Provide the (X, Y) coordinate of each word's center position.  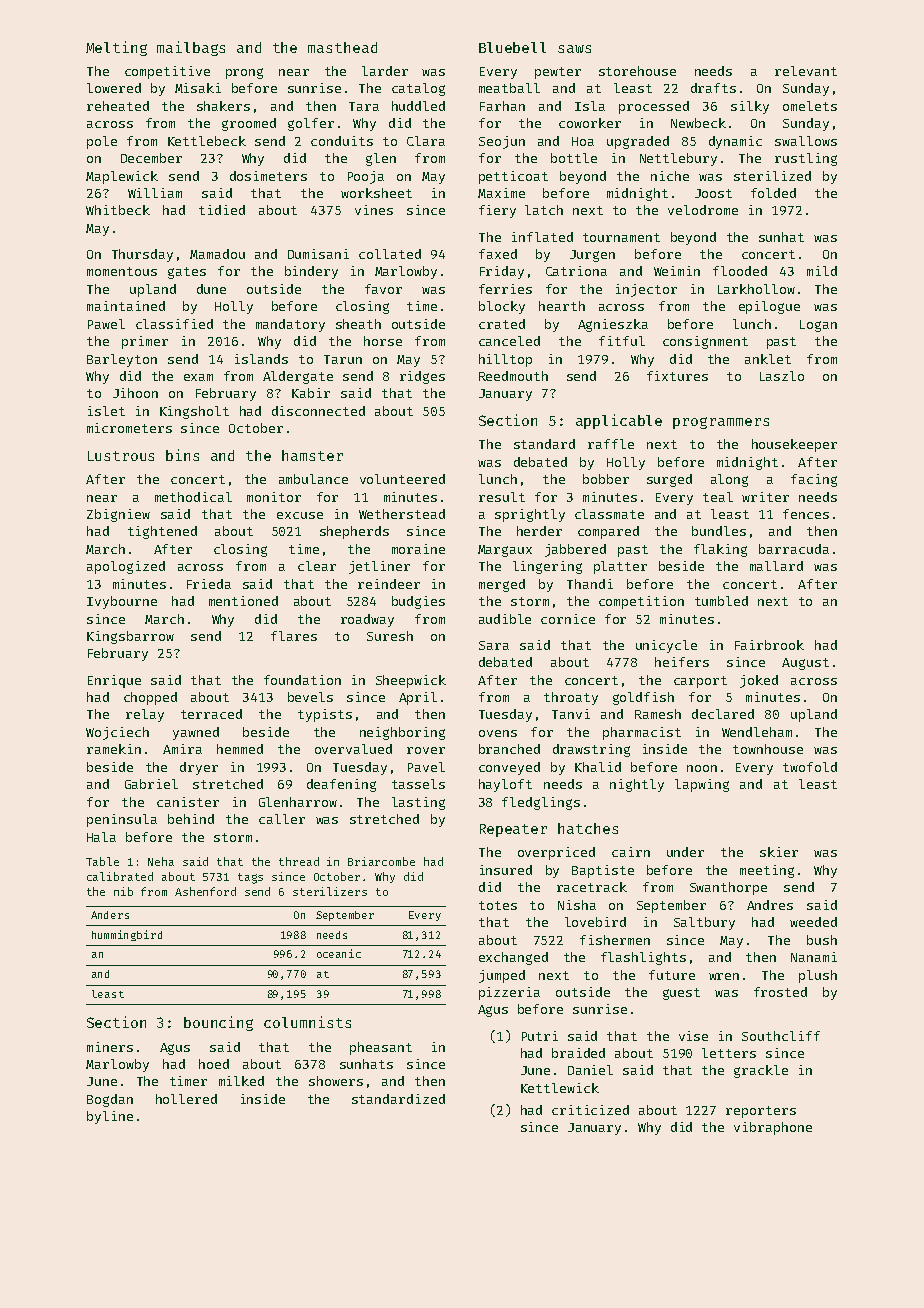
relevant (806, 71)
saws (574, 49)
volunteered (402, 479)
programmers (721, 423)
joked (759, 681)
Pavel (426, 767)
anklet (768, 359)
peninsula (122, 820)
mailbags (191, 48)
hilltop (505, 360)
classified (174, 324)
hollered (186, 1099)
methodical (193, 497)
